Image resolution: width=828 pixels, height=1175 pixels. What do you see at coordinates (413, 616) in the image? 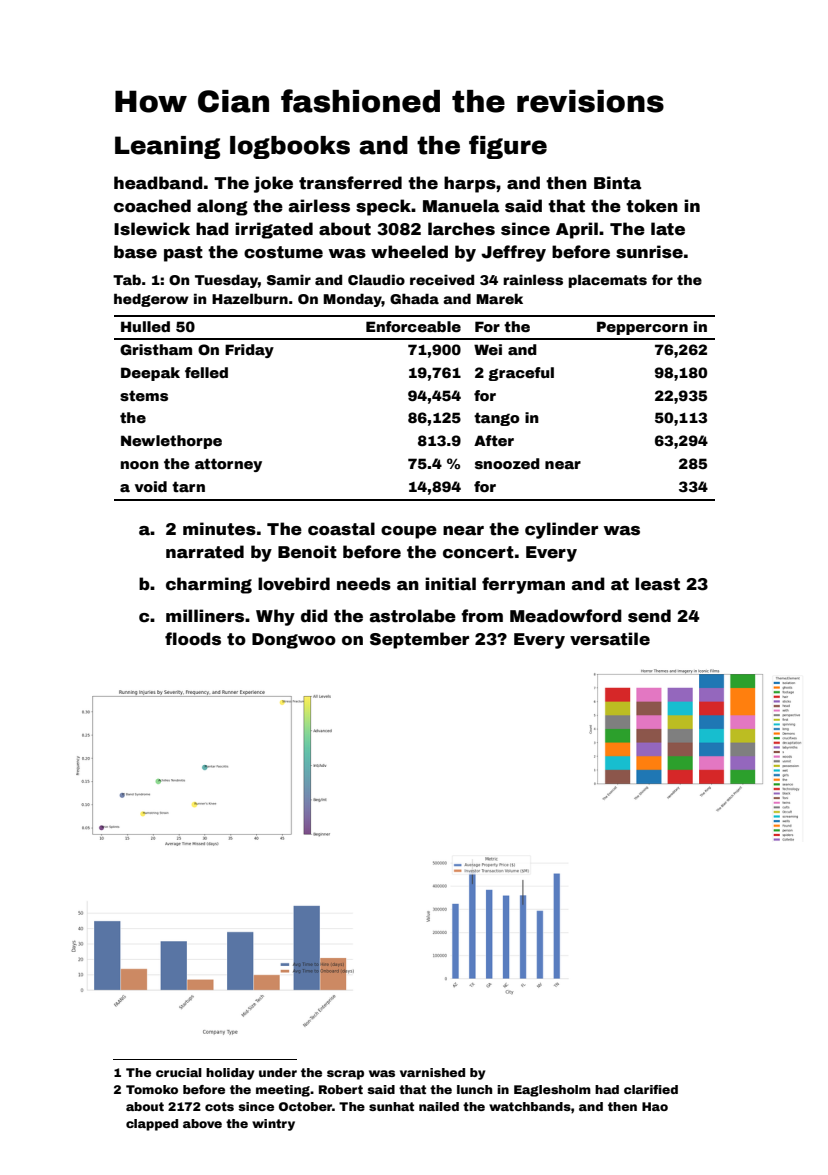
I see `astrolabe` at bounding box center [413, 616].
